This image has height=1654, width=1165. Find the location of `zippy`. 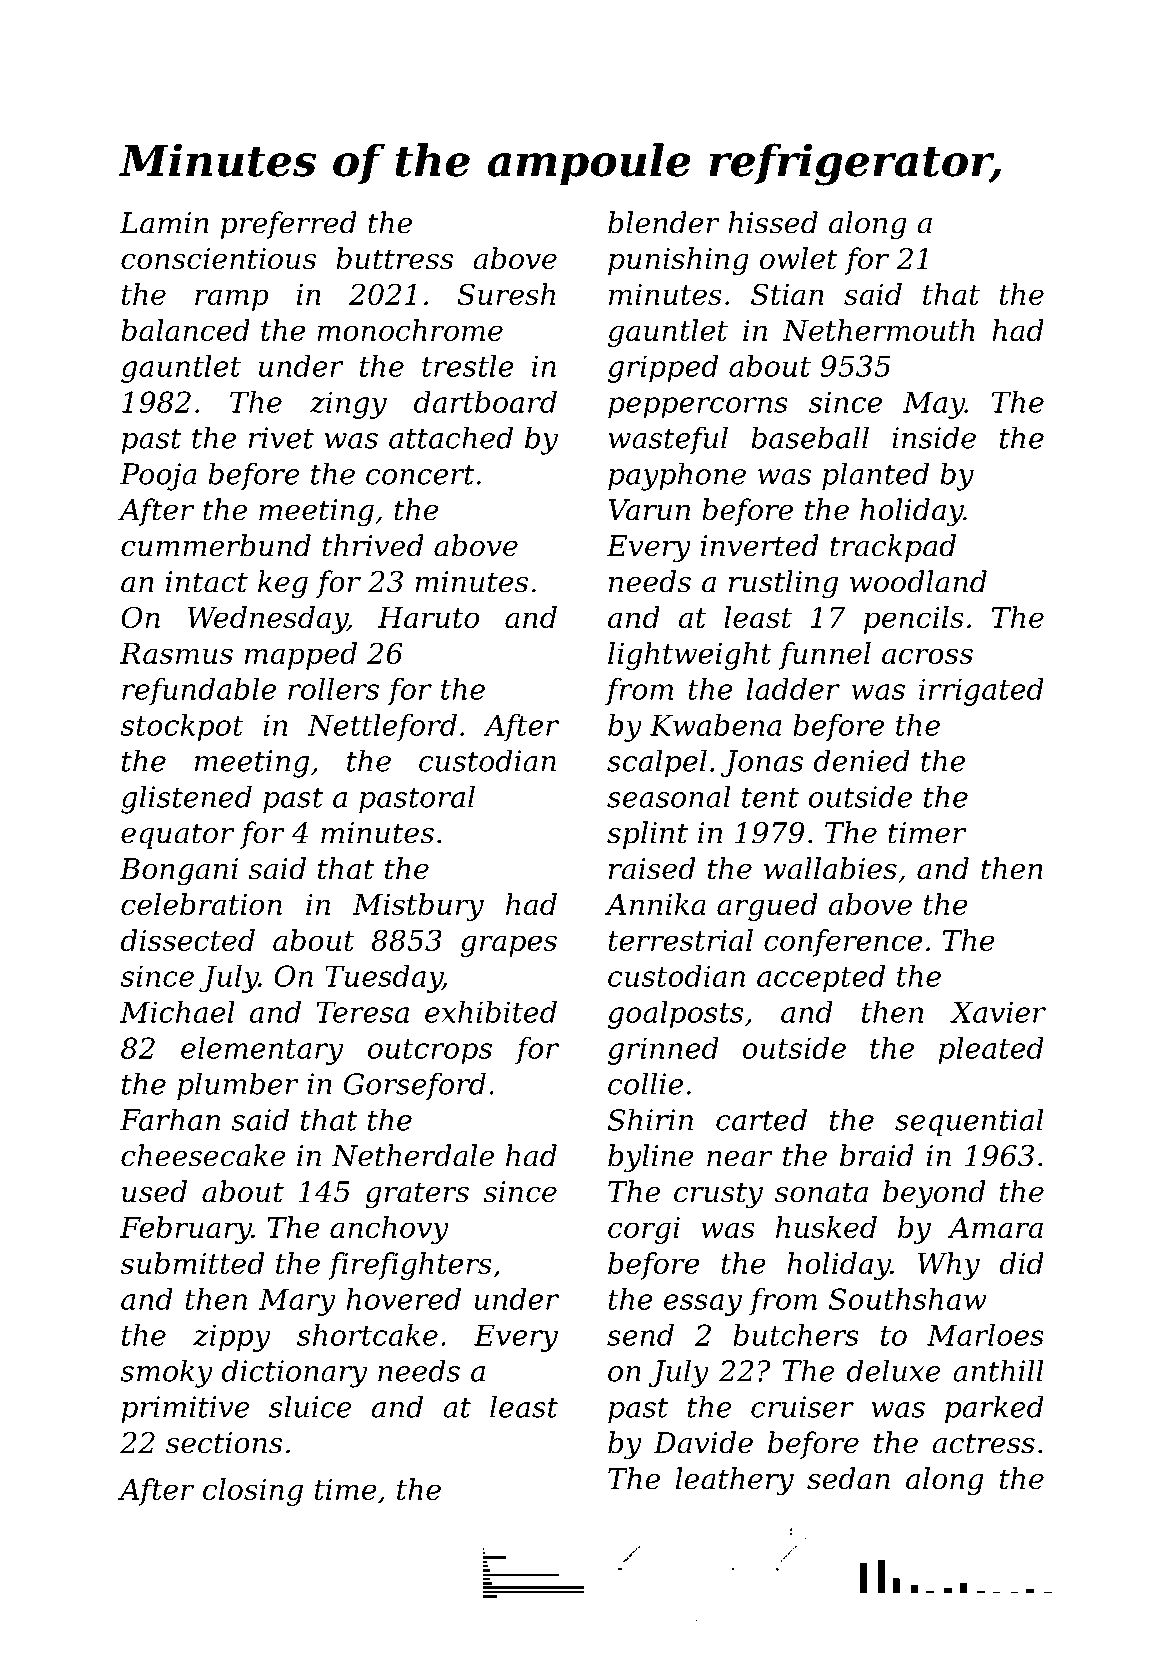

zippy is located at coordinates (231, 1338).
